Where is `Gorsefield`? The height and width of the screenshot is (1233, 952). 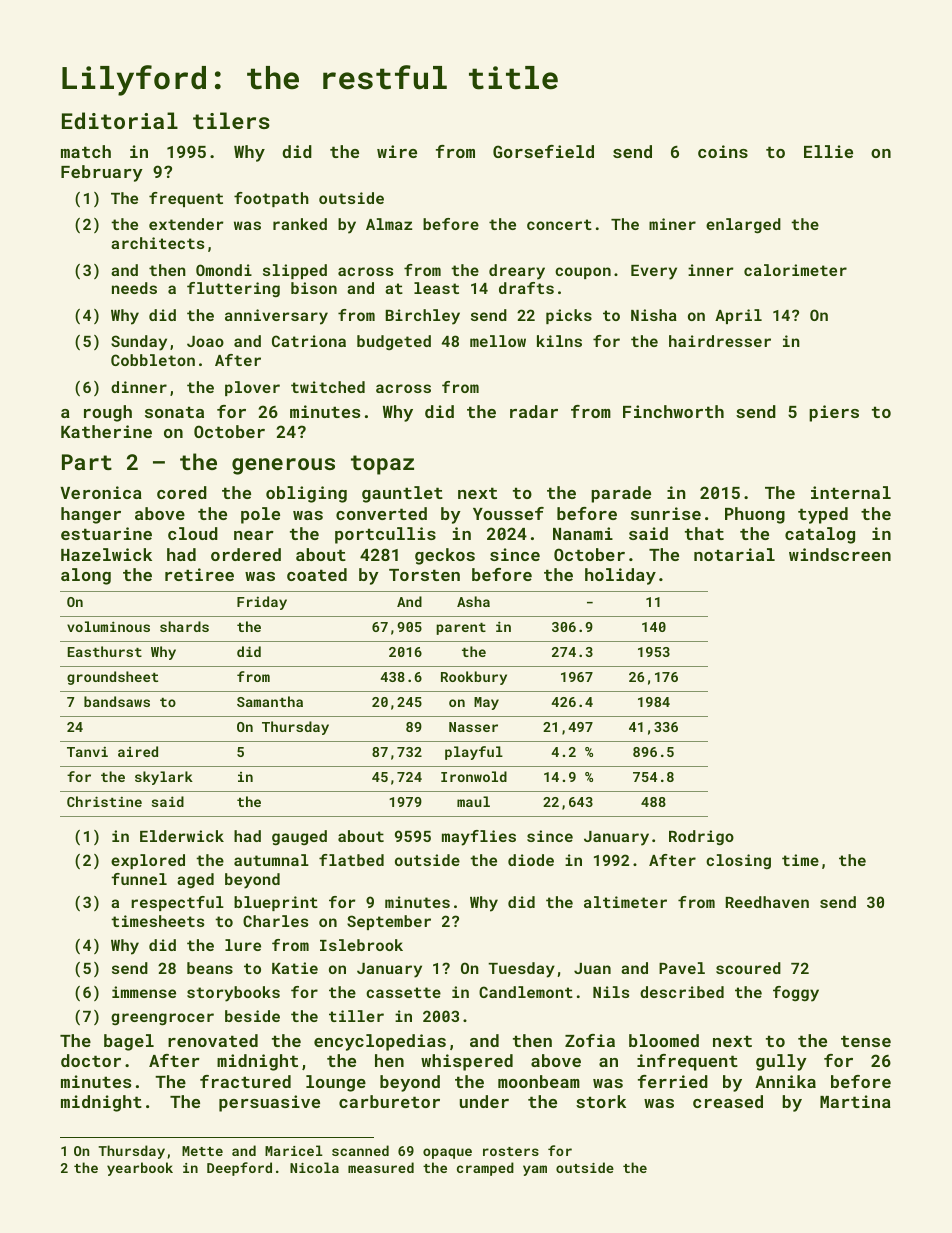 Gorsefield is located at coordinates (543, 151).
